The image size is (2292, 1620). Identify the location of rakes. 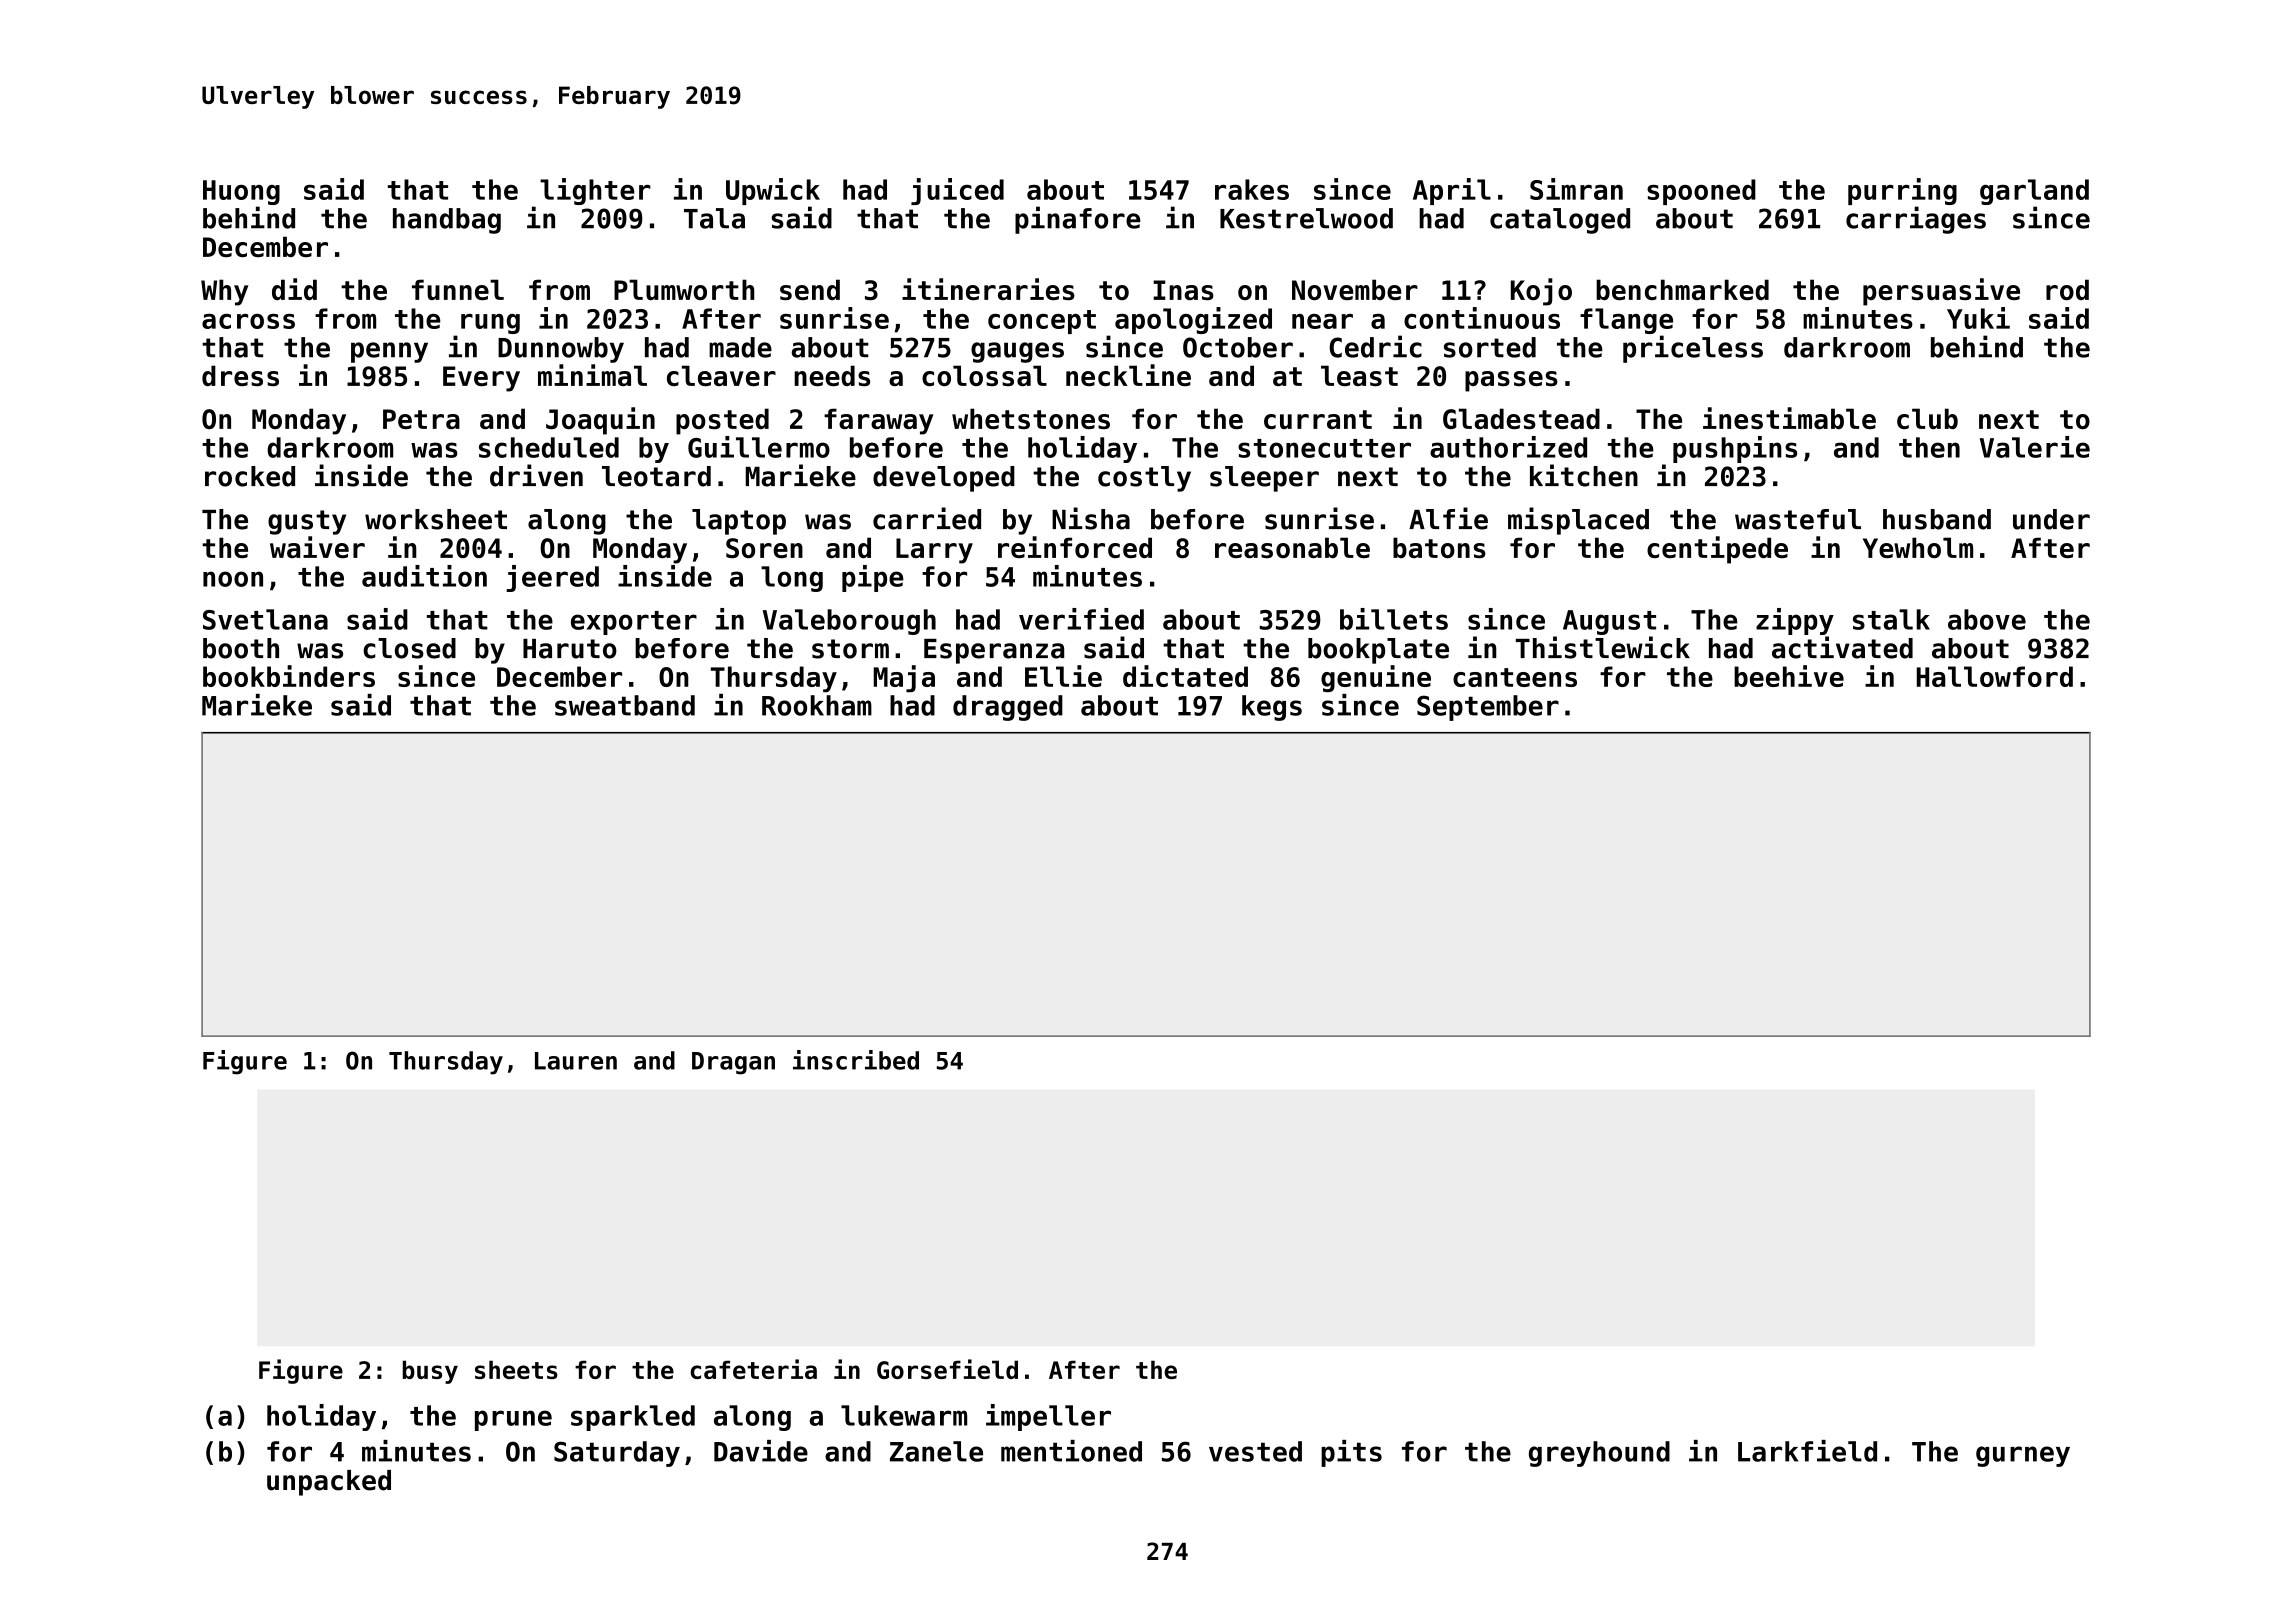
(1252, 189).
